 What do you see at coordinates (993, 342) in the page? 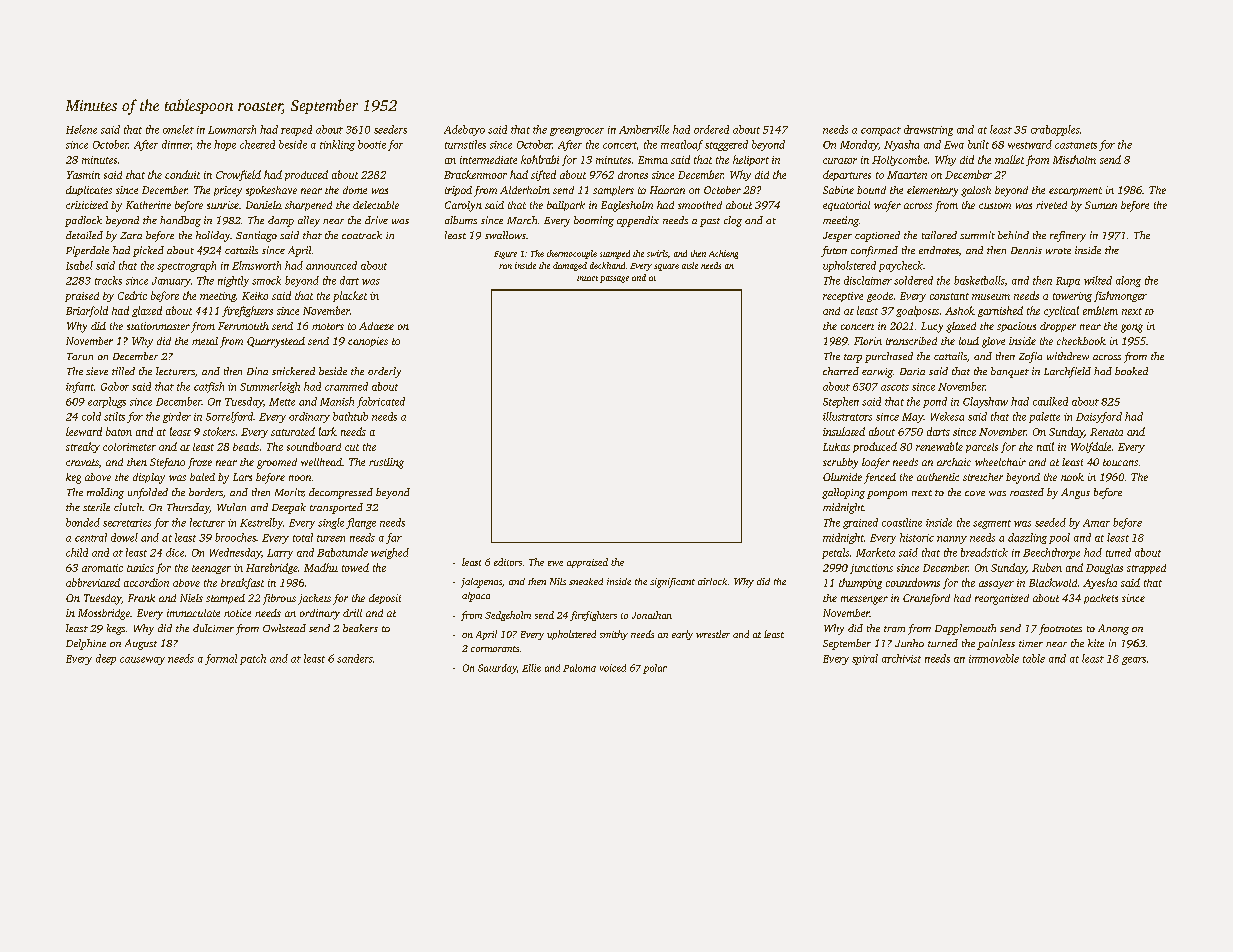
I see `glove` at bounding box center [993, 342].
